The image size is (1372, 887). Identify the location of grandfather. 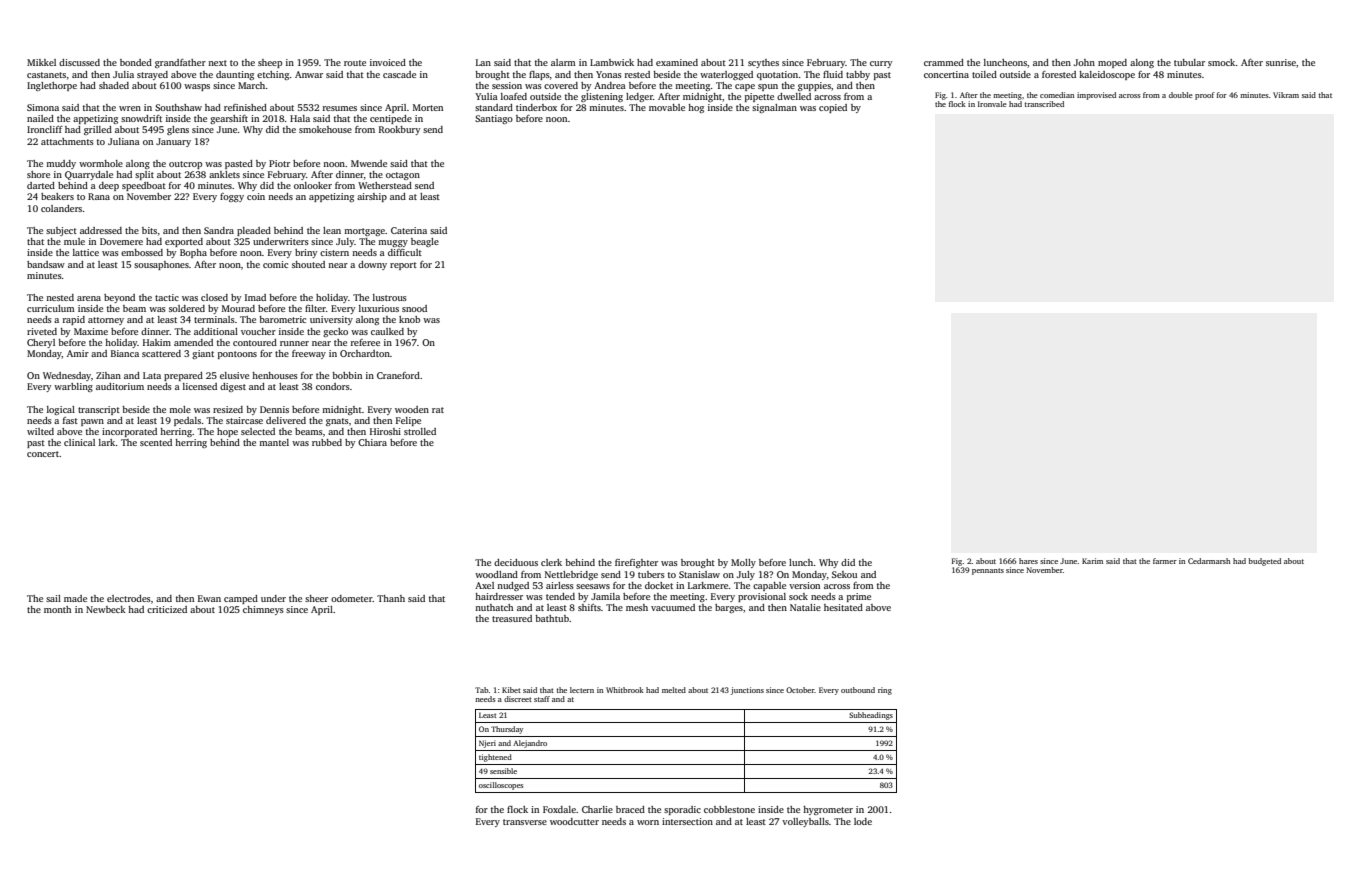
(180, 63).
